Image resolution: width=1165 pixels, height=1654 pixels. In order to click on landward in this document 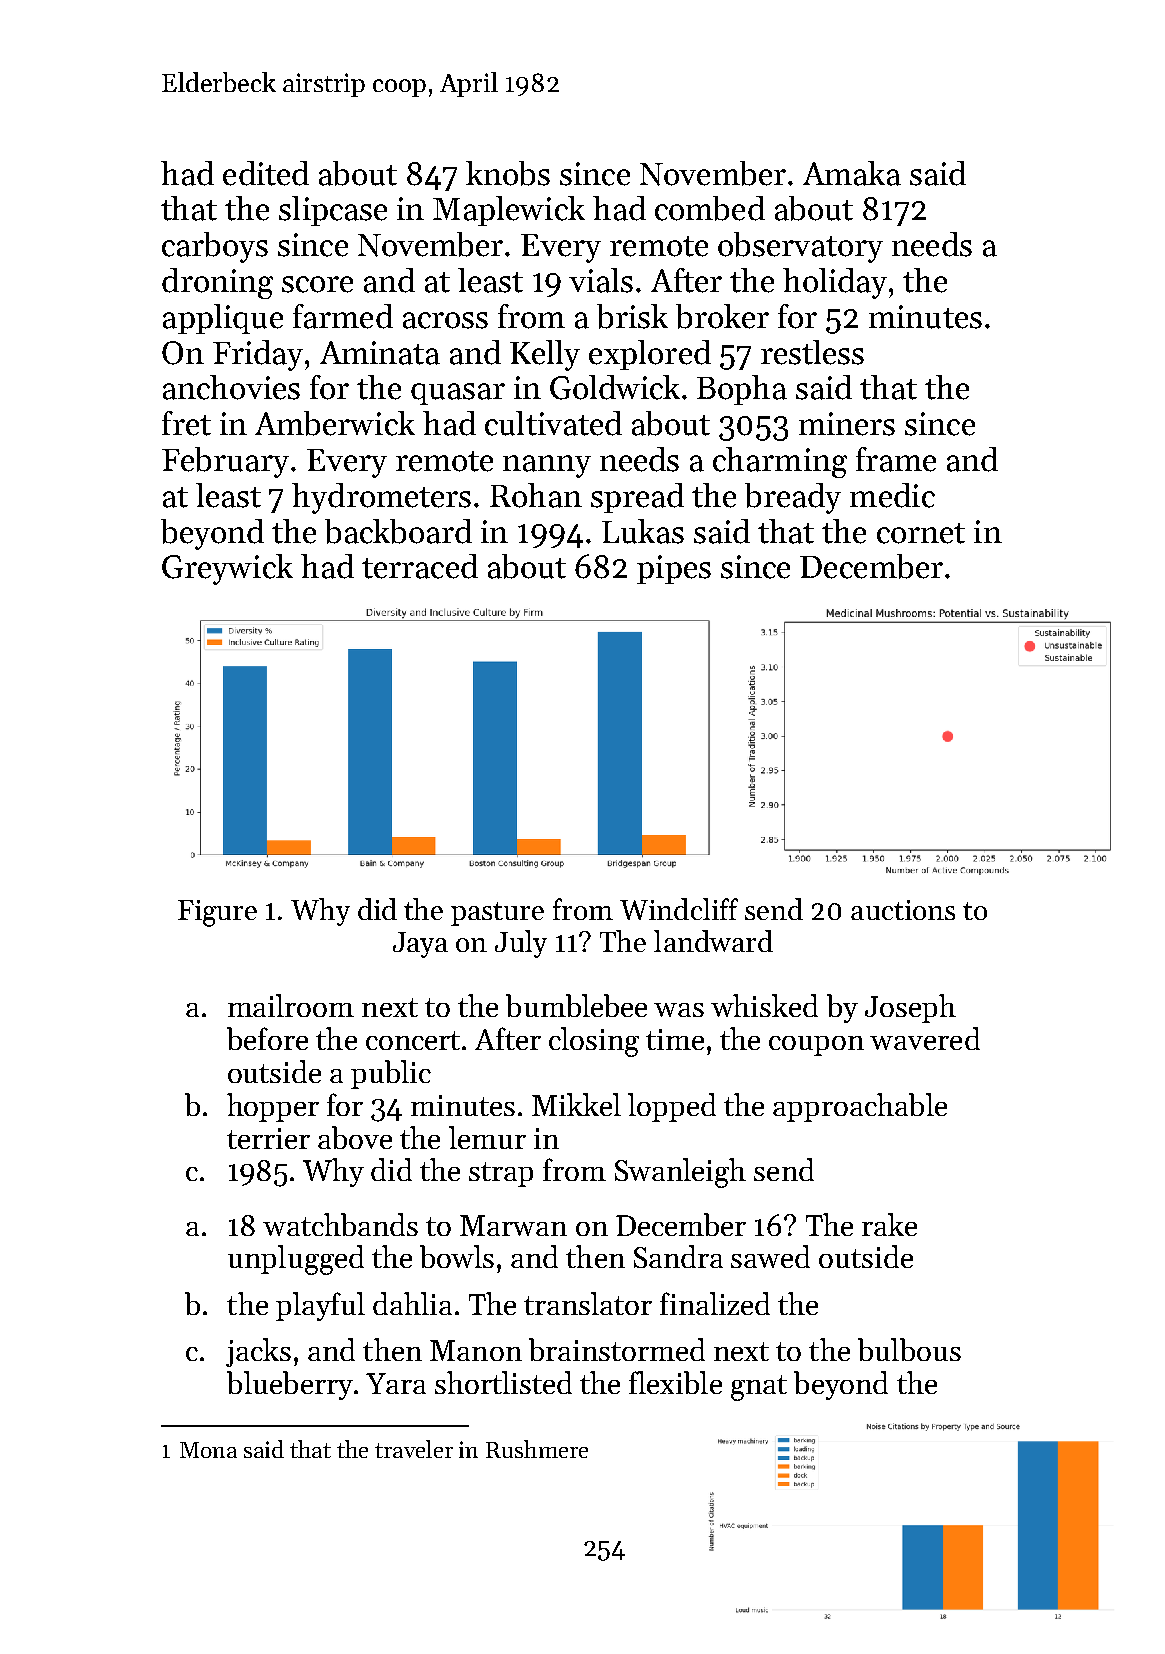, I will do `click(713, 941)`.
